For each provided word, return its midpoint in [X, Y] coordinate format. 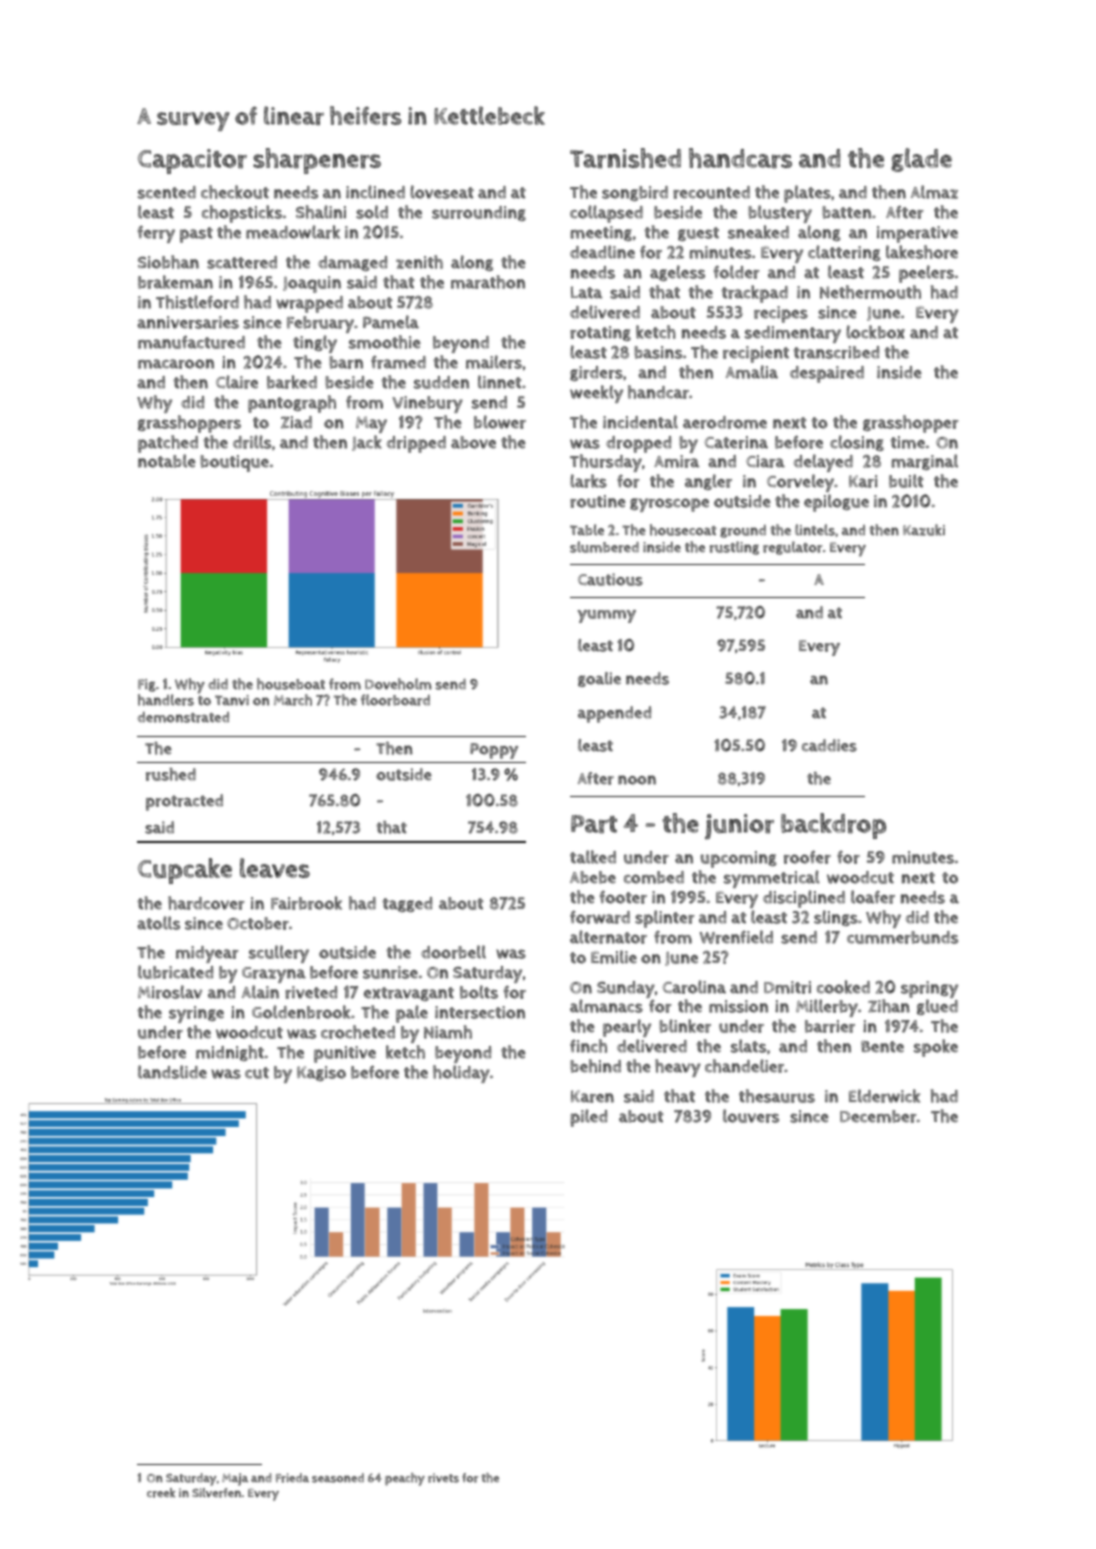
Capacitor [192, 161]
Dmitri [787, 987]
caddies [829, 745]
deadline [602, 252]
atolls [158, 923]
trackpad [755, 294]
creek [161, 1493]
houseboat [291, 684]
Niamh [448, 1032]
